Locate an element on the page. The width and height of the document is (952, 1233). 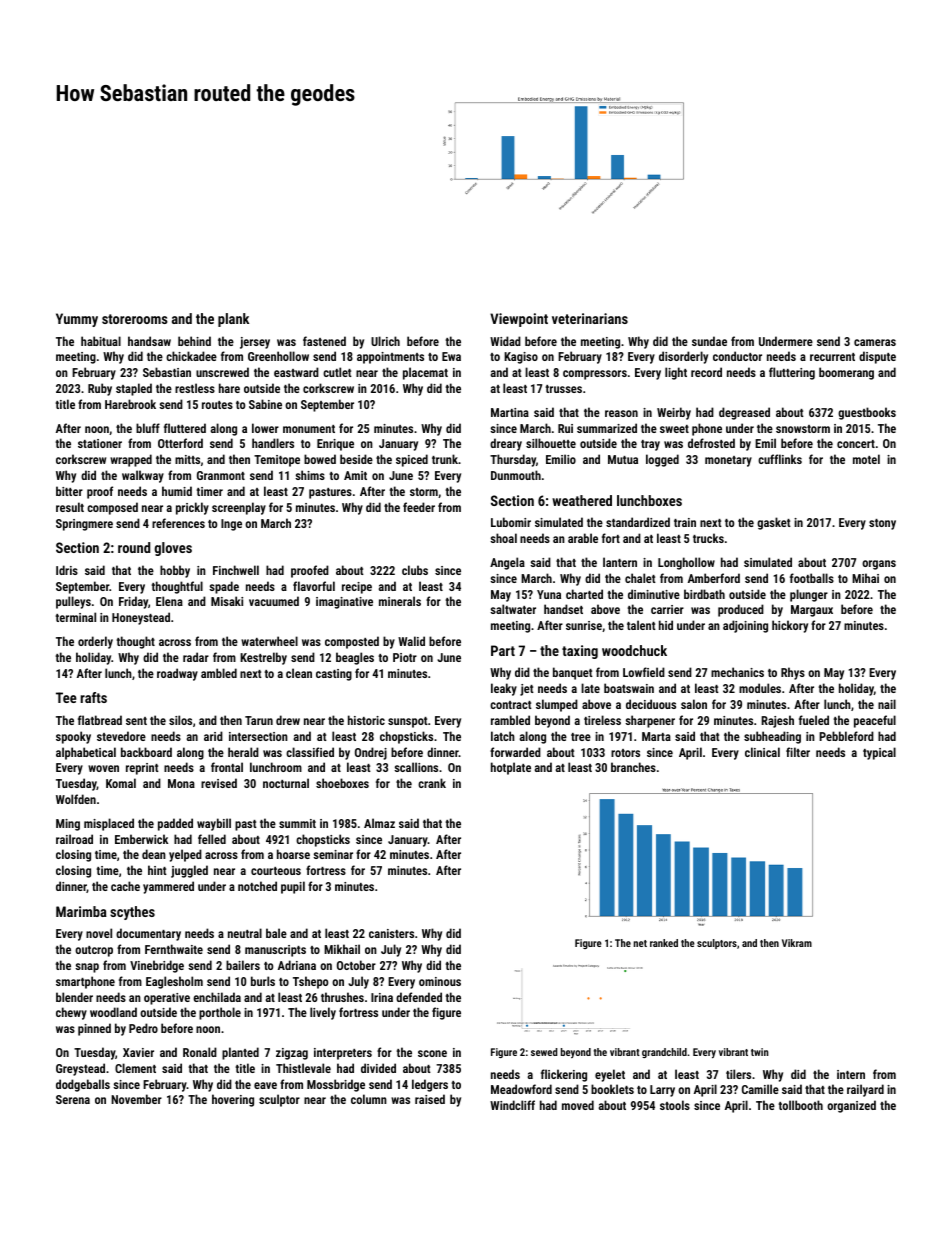
Vikram is located at coordinates (797, 943).
